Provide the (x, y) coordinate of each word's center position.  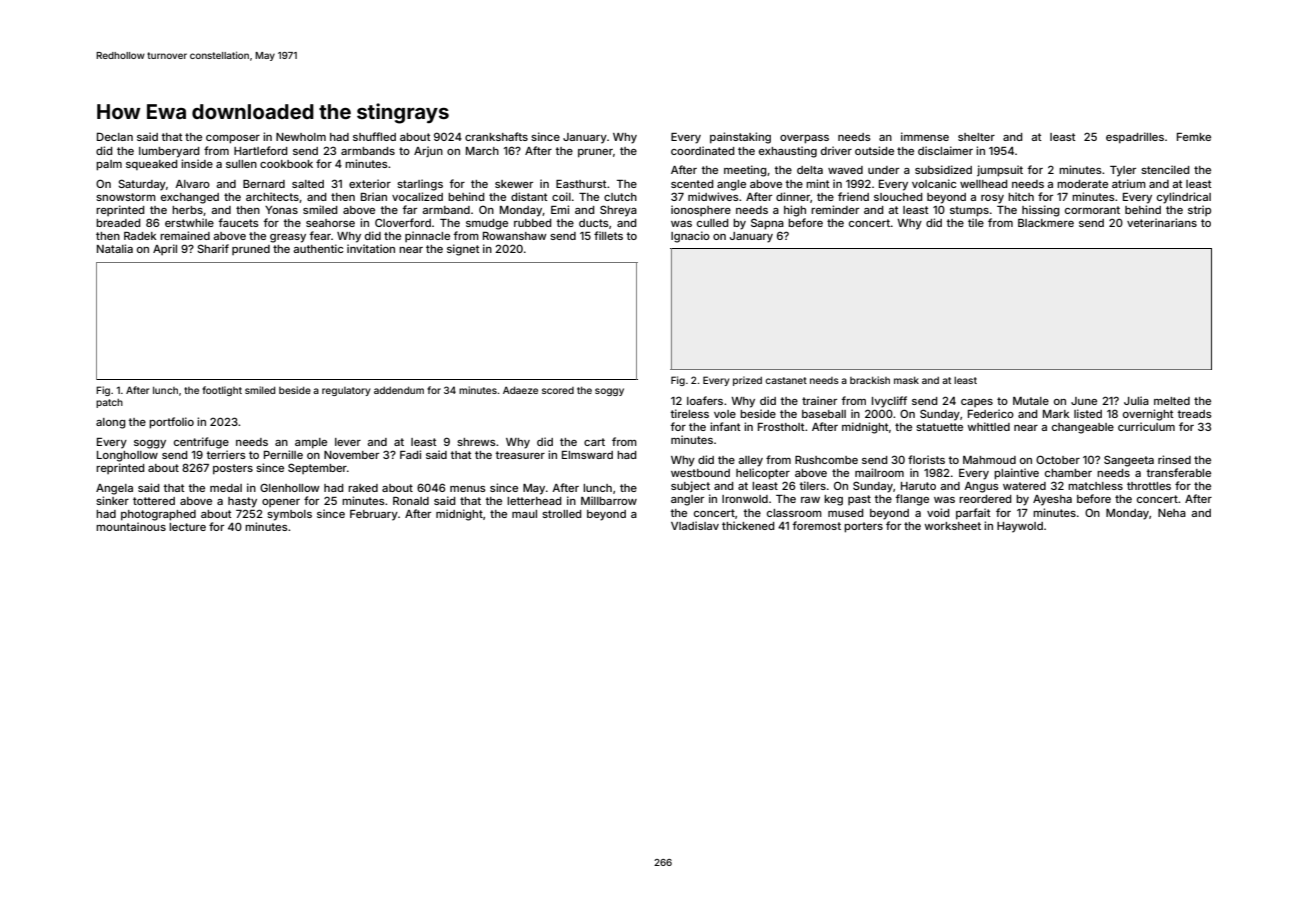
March (482, 151)
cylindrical (1184, 198)
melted (1172, 401)
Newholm (301, 137)
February (374, 515)
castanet (786, 380)
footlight (222, 391)
